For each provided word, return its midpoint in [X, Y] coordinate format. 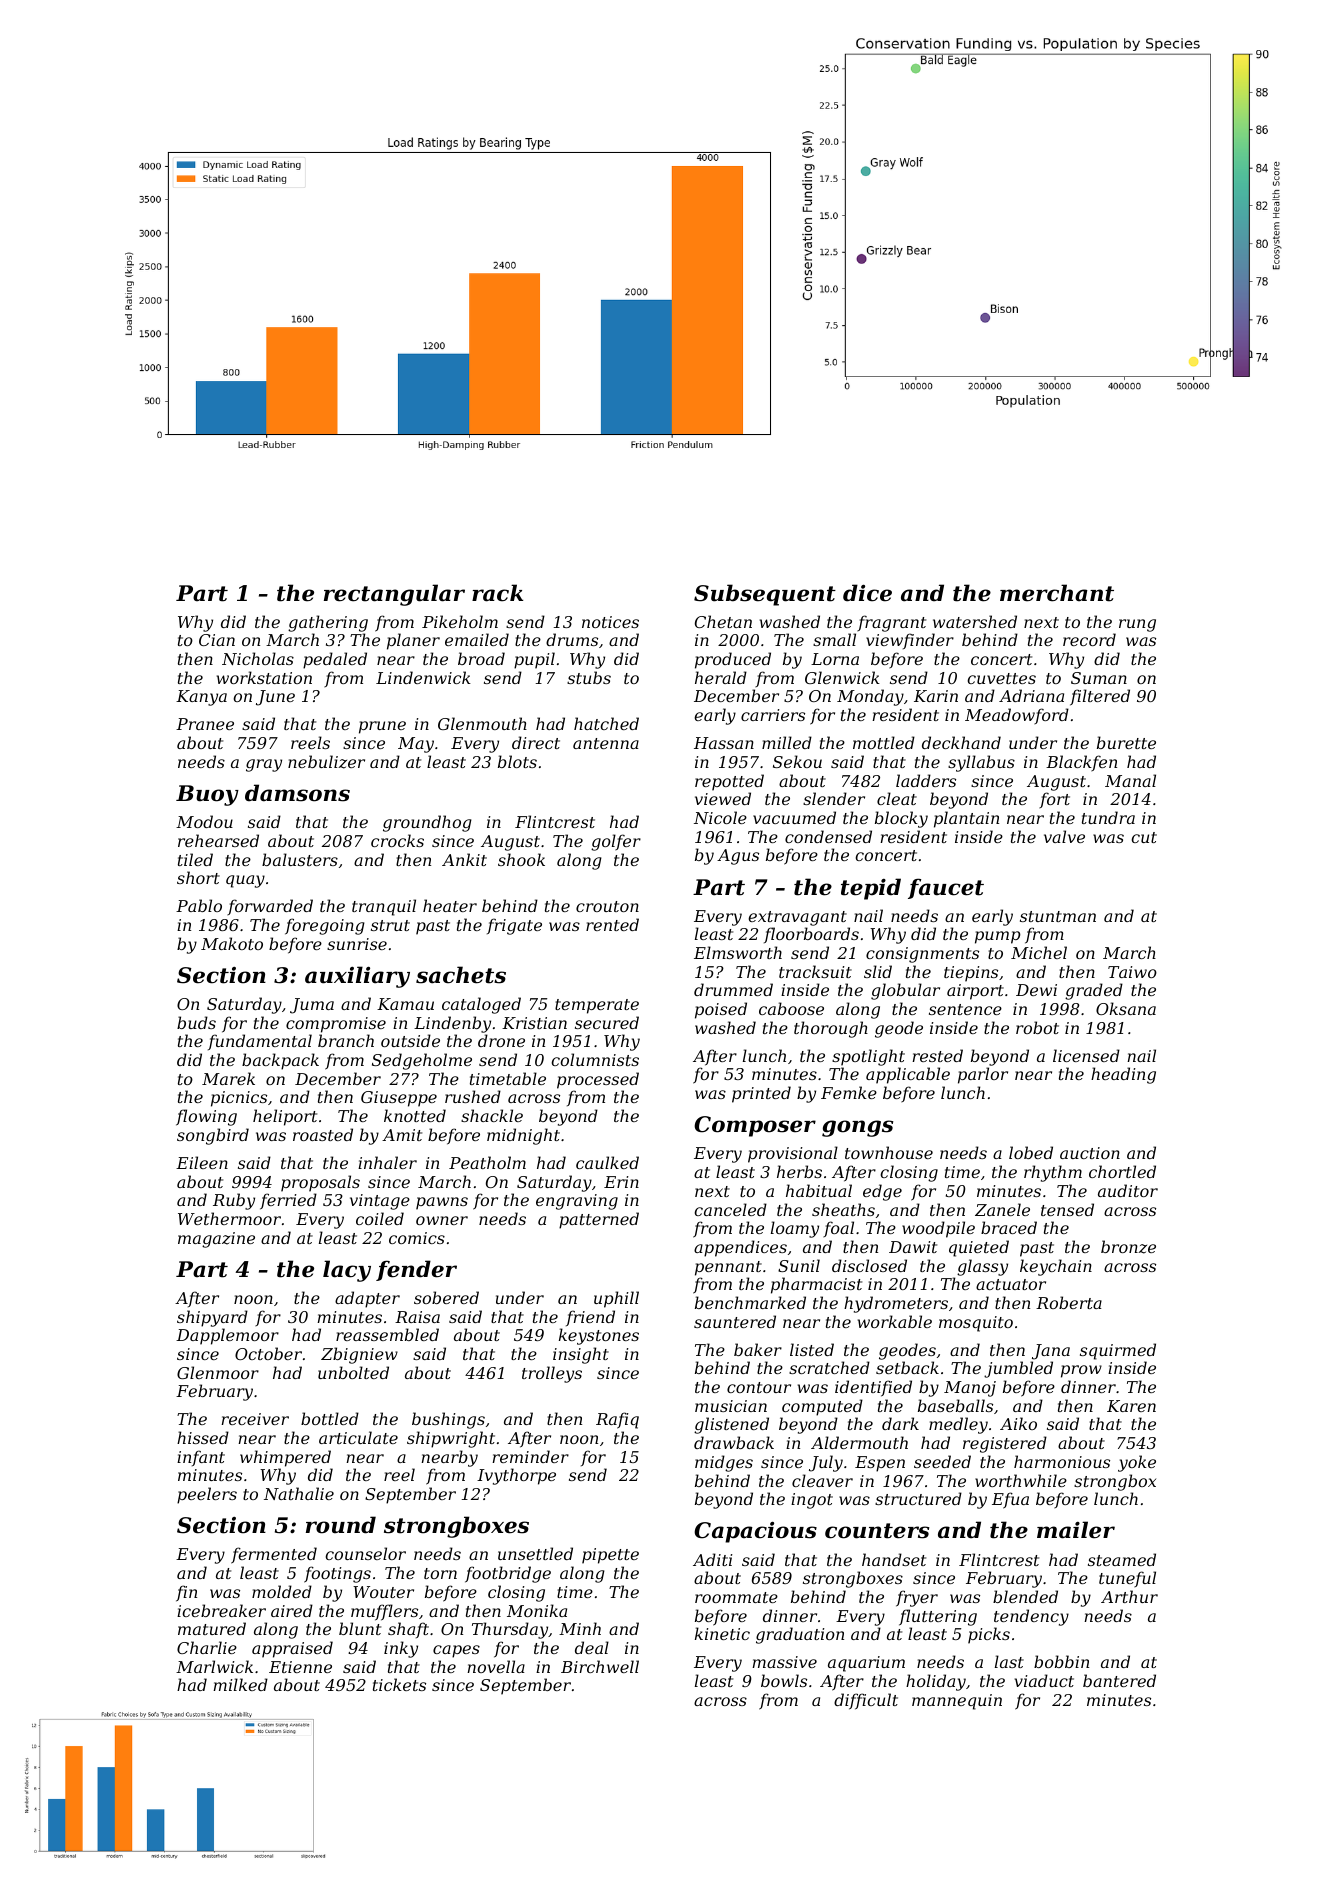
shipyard [212, 1318]
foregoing [325, 926]
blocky [901, 819]
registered [1005, 1444]
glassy [982, 1267]
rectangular [394, 595]
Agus [738, 857]
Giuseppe [399, 1099]
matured [212, 1628]
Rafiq [617, 1420]
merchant [1057, 593]
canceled [730, 1209]
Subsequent [765, 595]
